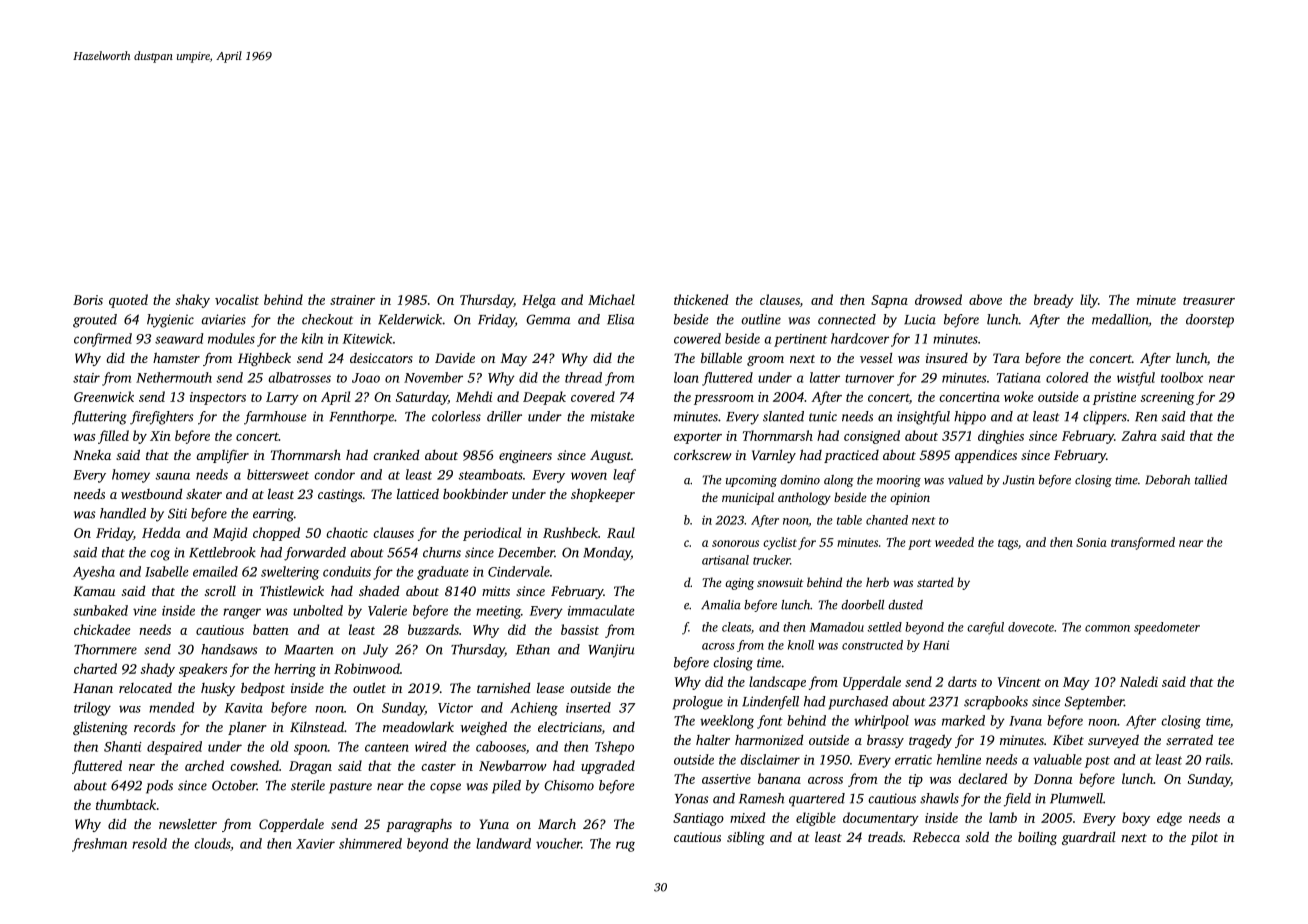 Image resolution: width=1308 pixels, height=924 pixels. Describe the element at coordinates (496, 591) in the screenshot. I see `mitts` at that location.
